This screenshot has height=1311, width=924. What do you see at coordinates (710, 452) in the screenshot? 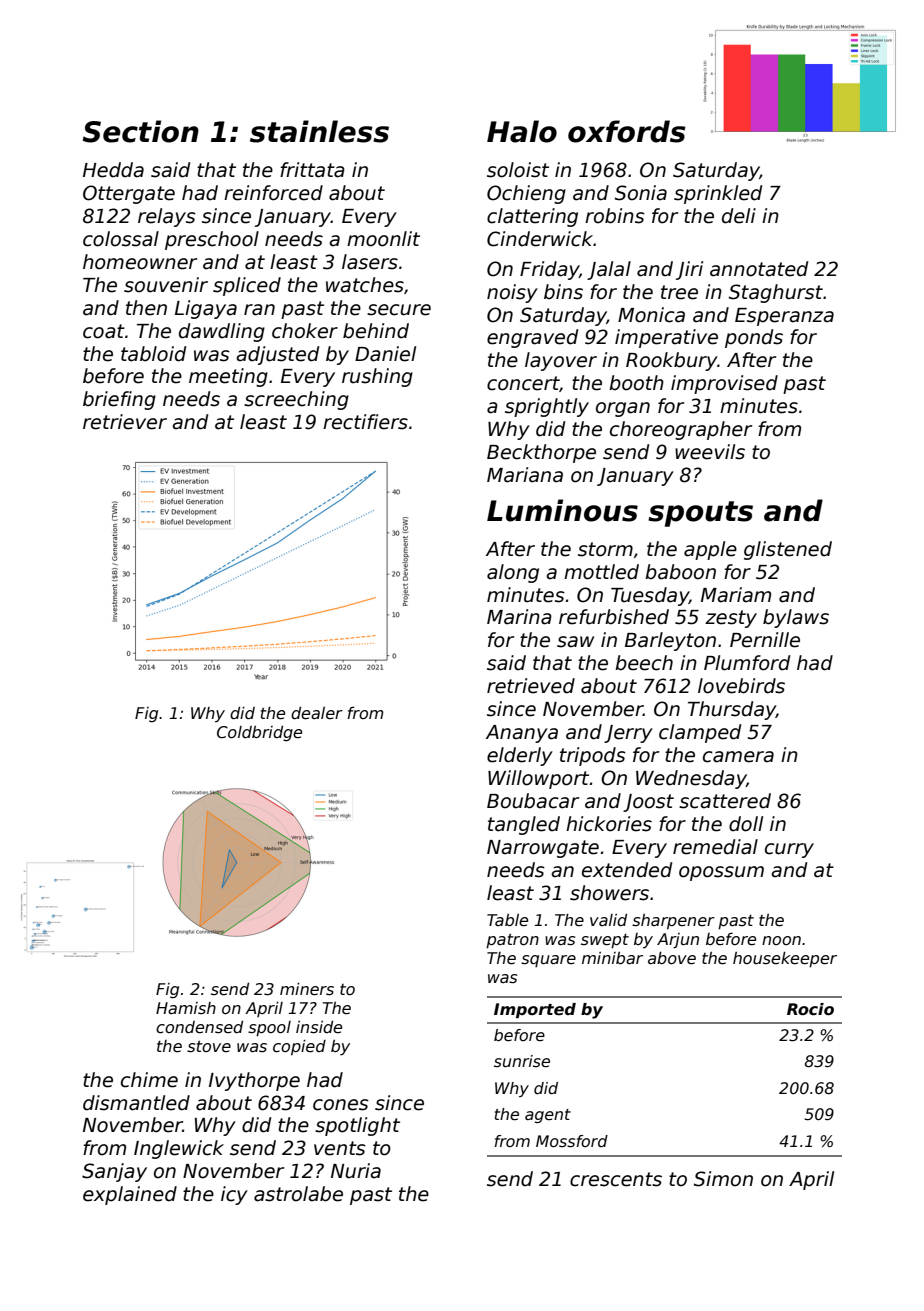
I see `weevils` at bounding box center [710, 452].
